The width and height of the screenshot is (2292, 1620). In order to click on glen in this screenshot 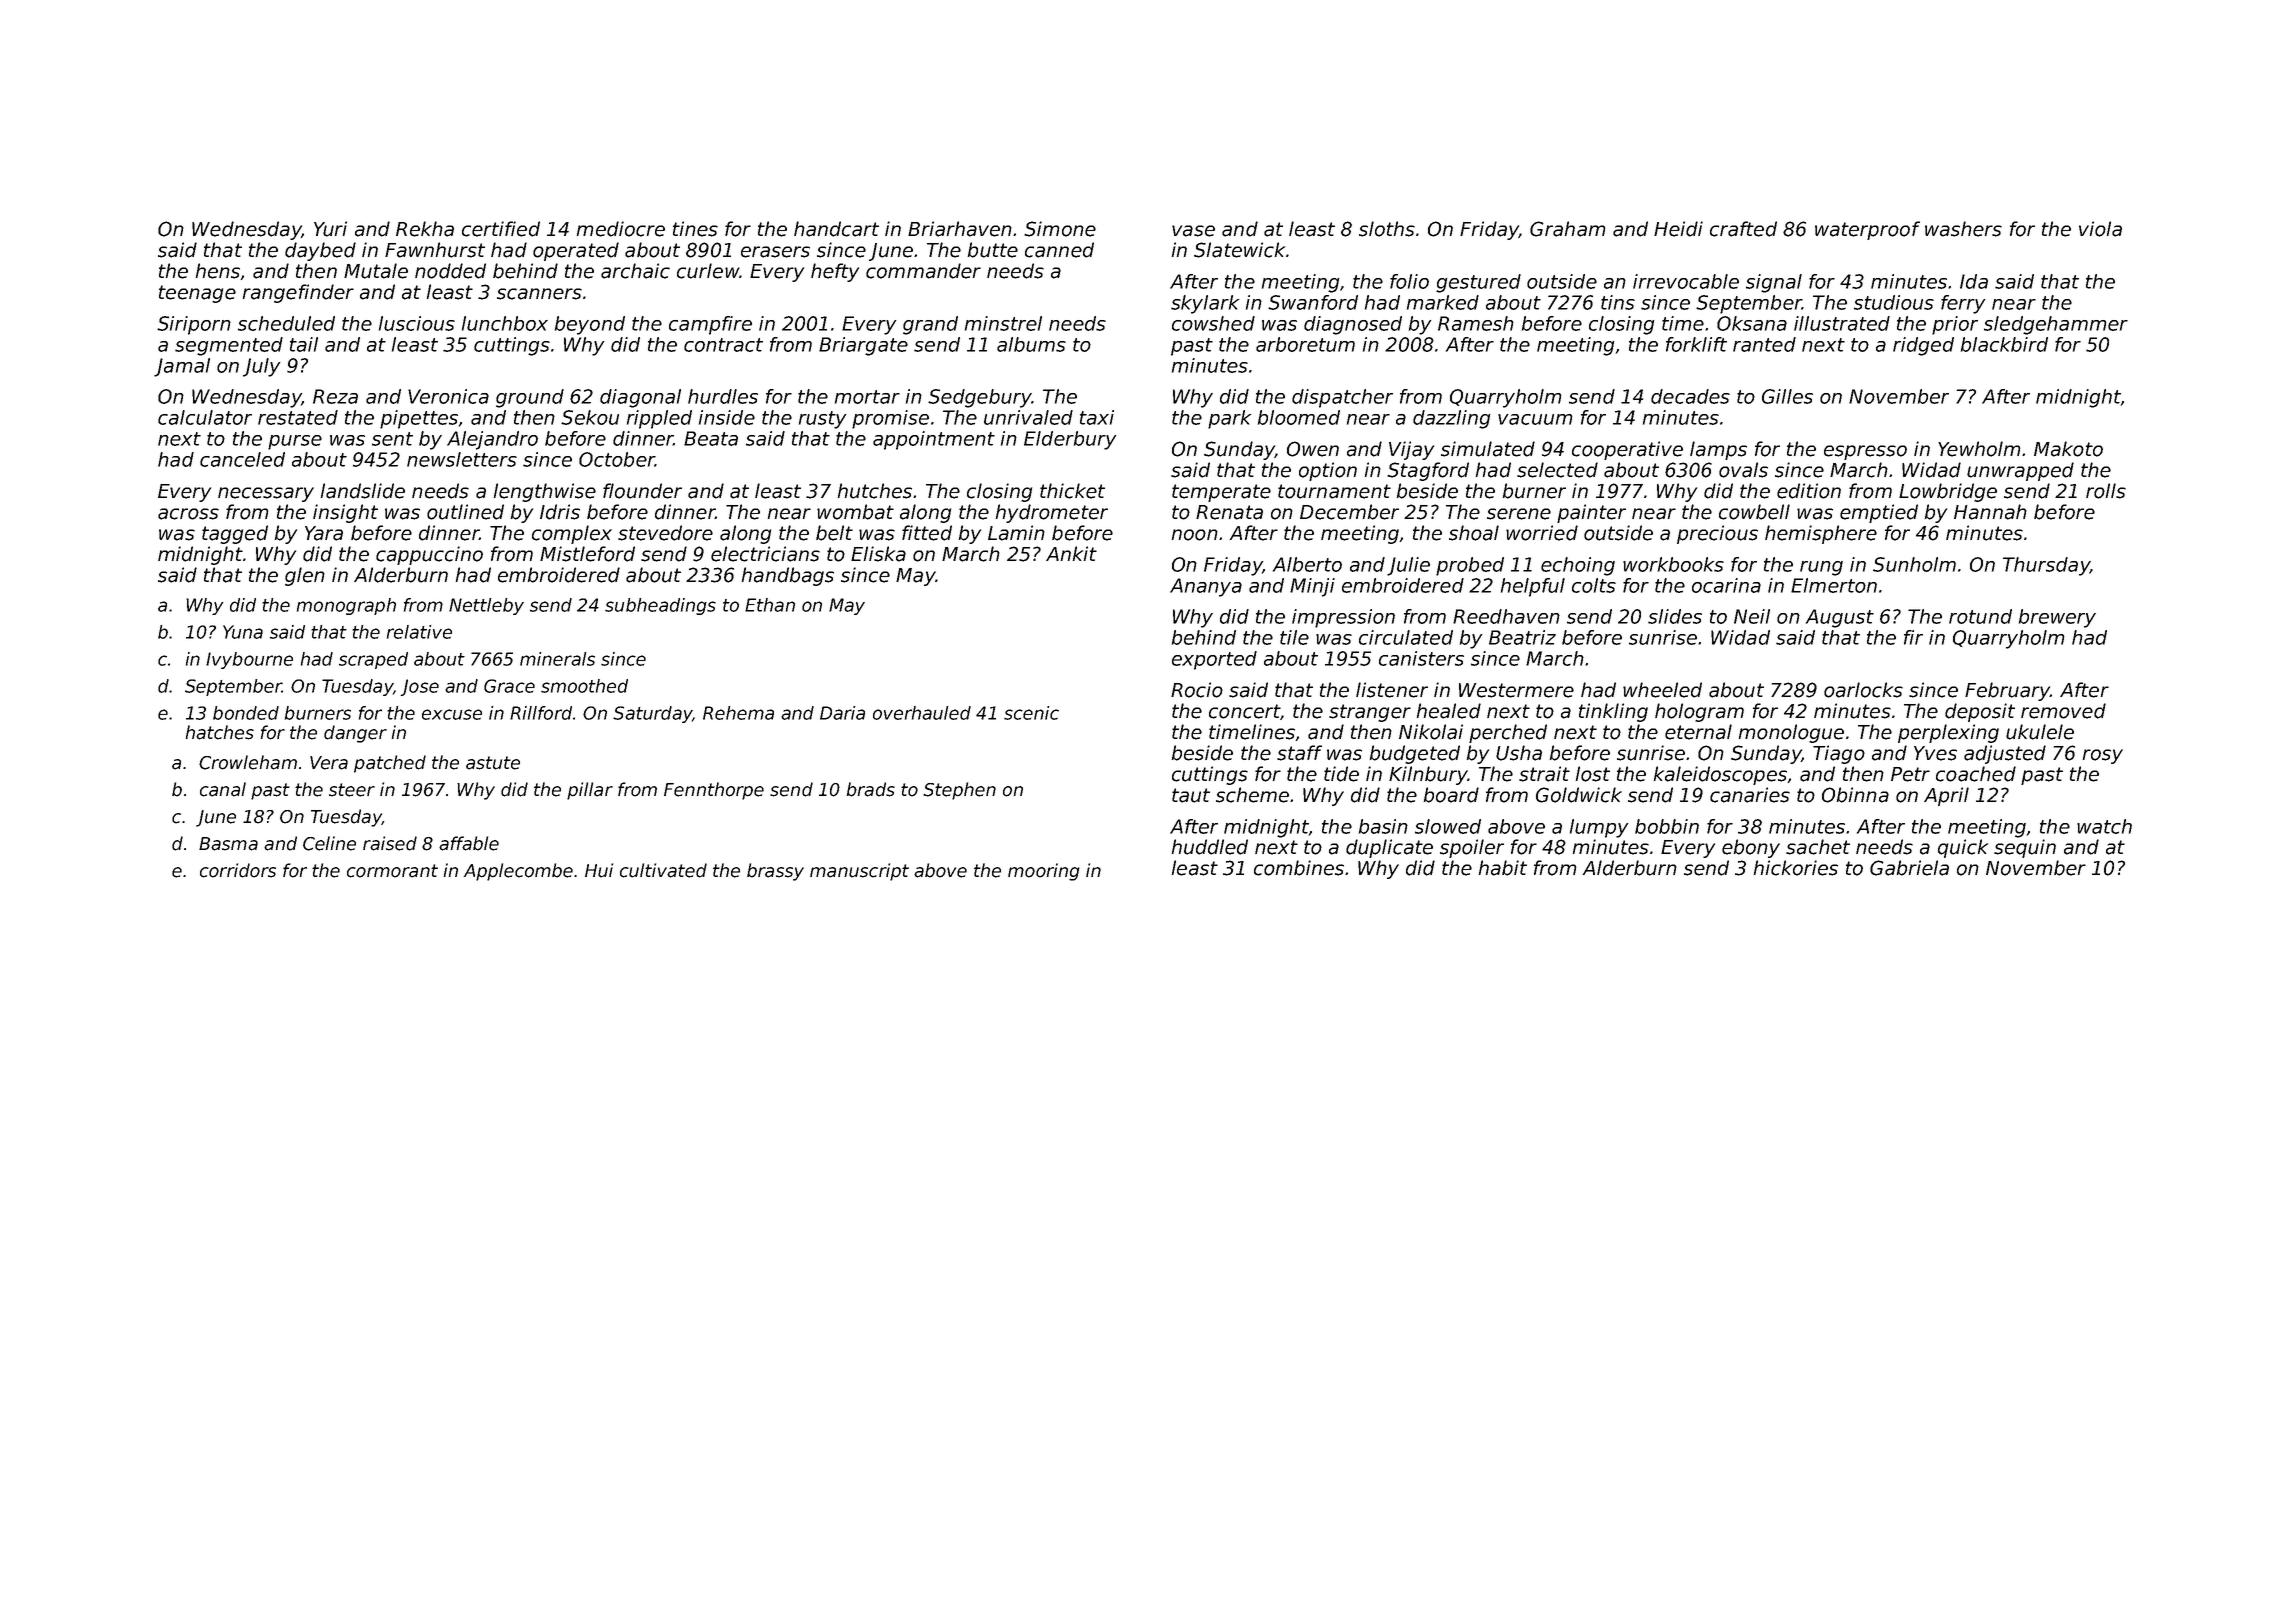, I will do `click(305, 576)`.
